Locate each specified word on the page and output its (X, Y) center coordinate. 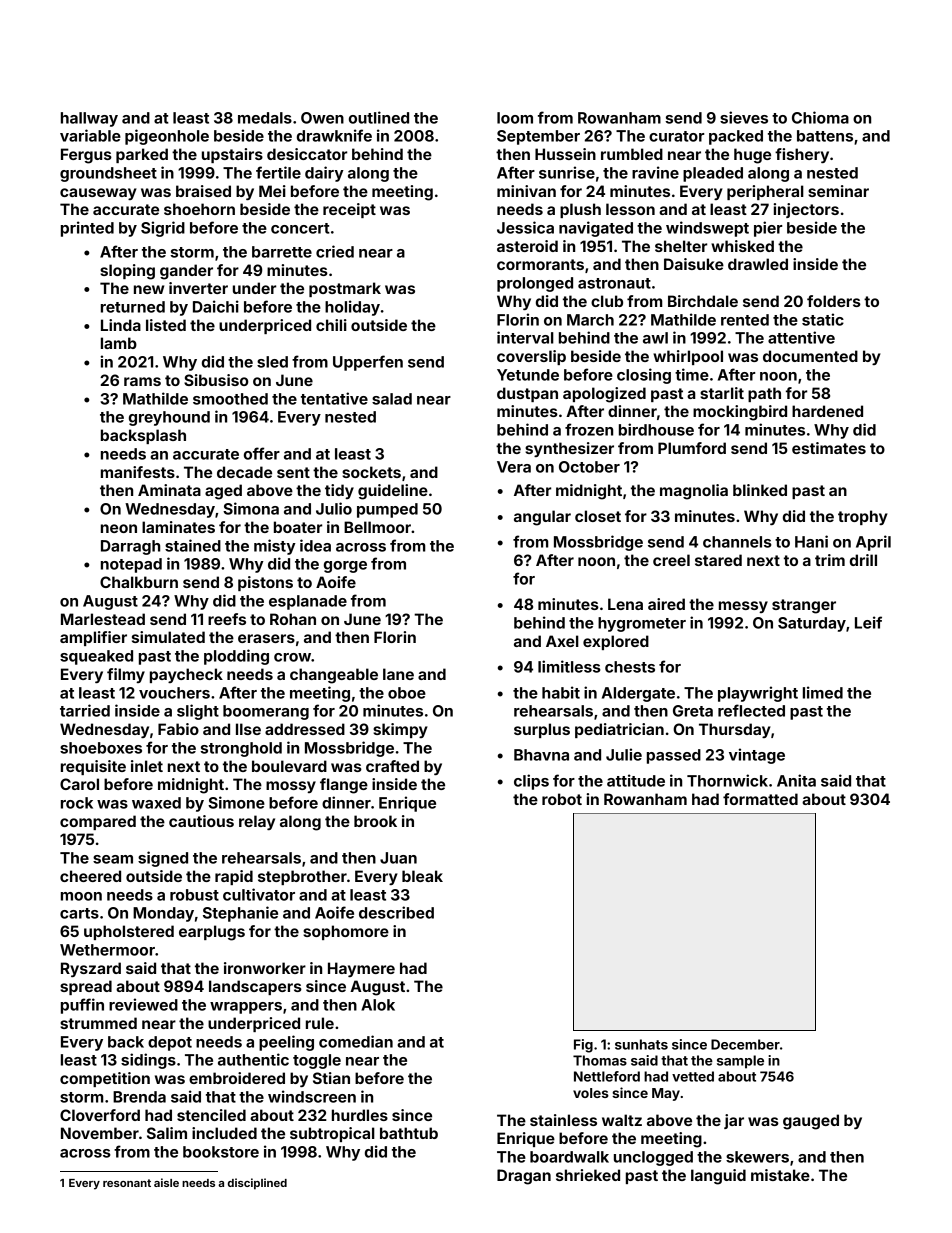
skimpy (400, 730)
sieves (744, 117)
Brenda (139, 1097)
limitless (569, 666)
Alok (378, 1005)
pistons (265, 583)
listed (166, 325)
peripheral (765, 192)
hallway (89, 119)
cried (335, 251)
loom (515, 118)
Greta (693, 711)
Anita (796, 780)
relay (257, 822)
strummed (98, 1023)
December (745, 1044)
